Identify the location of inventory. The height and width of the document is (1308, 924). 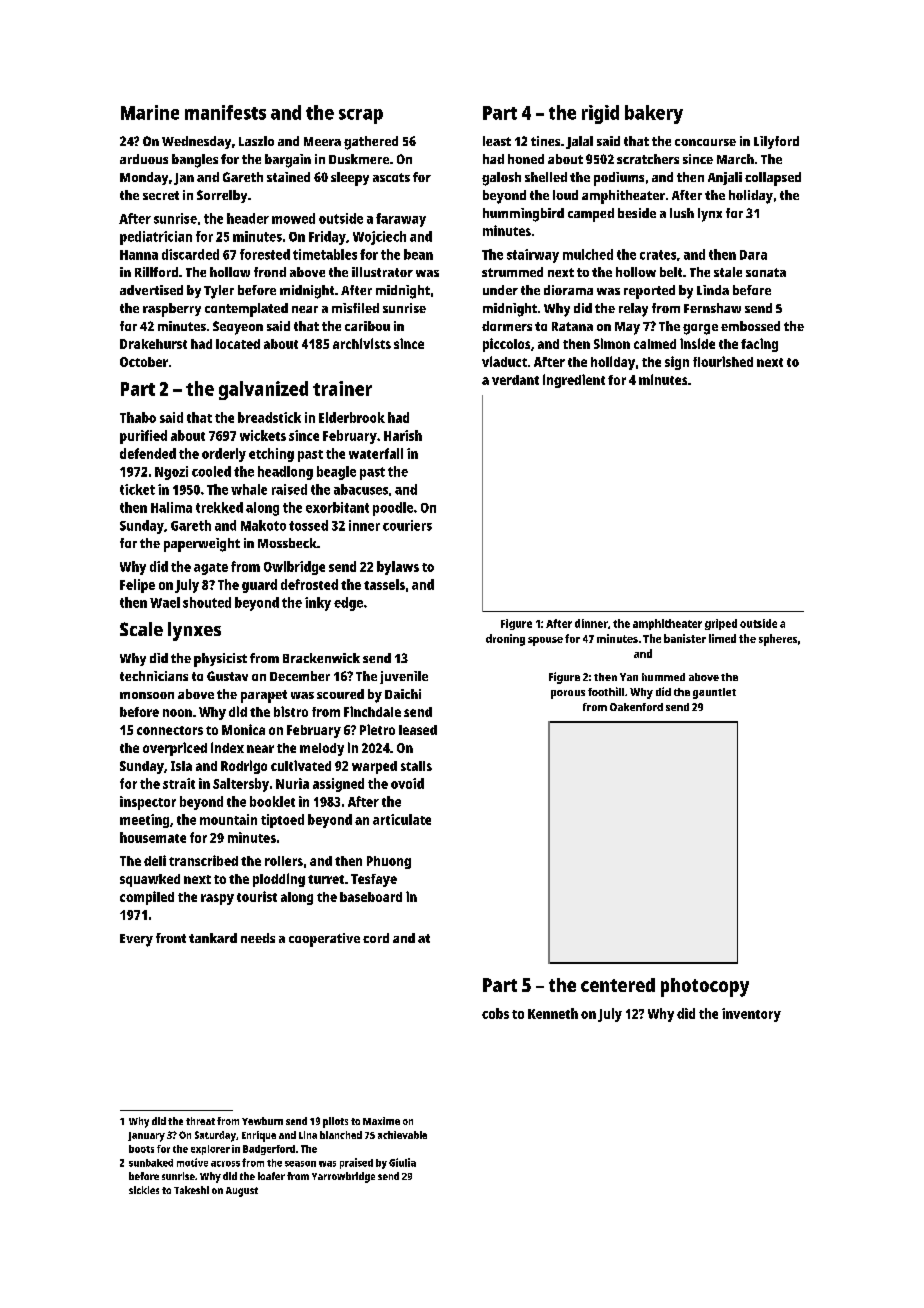
(751, 1015).
